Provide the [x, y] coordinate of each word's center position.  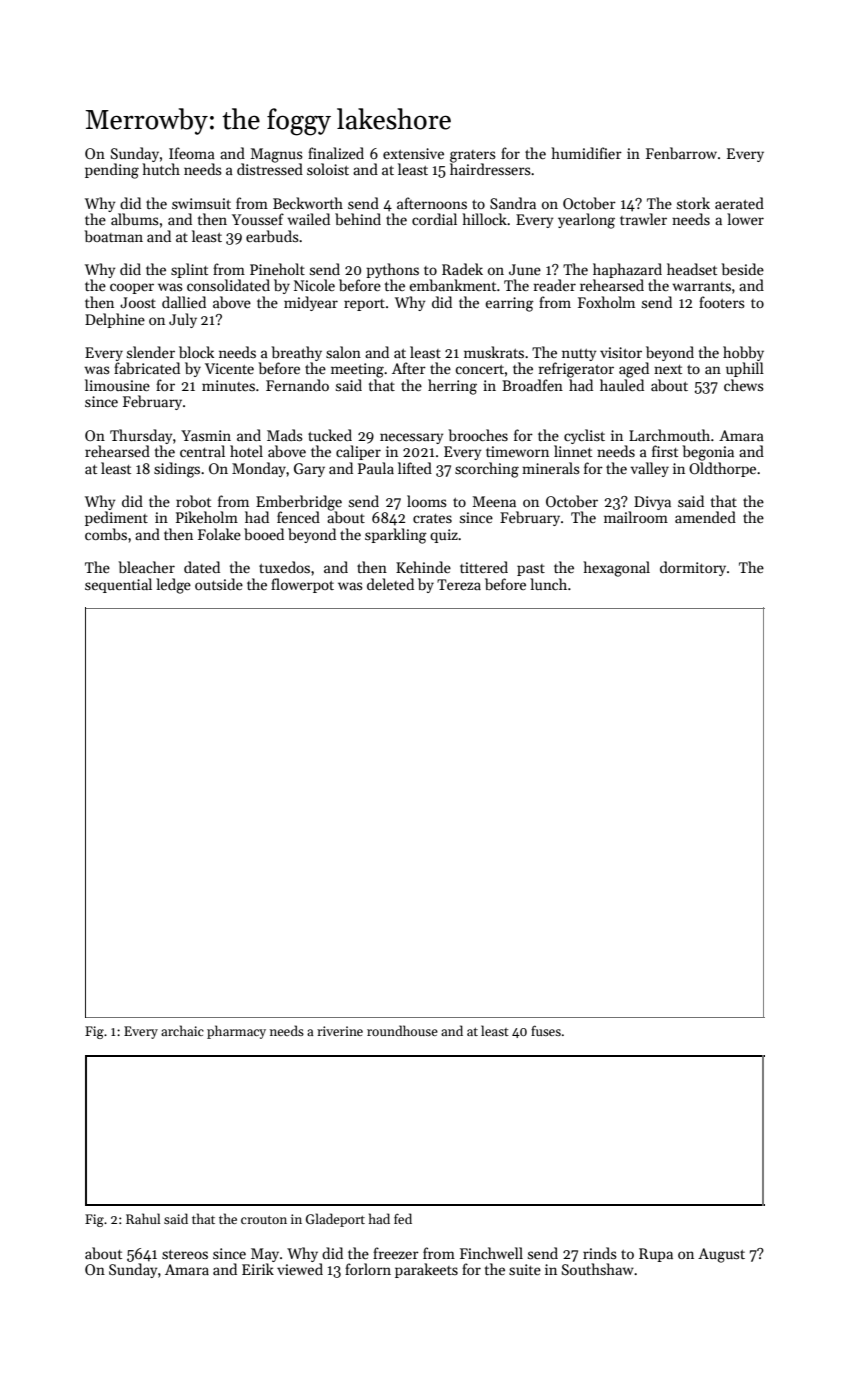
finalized [336, 153]
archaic [182, 1030]
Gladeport [335, 1220]
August [721, 1255]
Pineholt [277, 269]
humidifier [586, 153]
